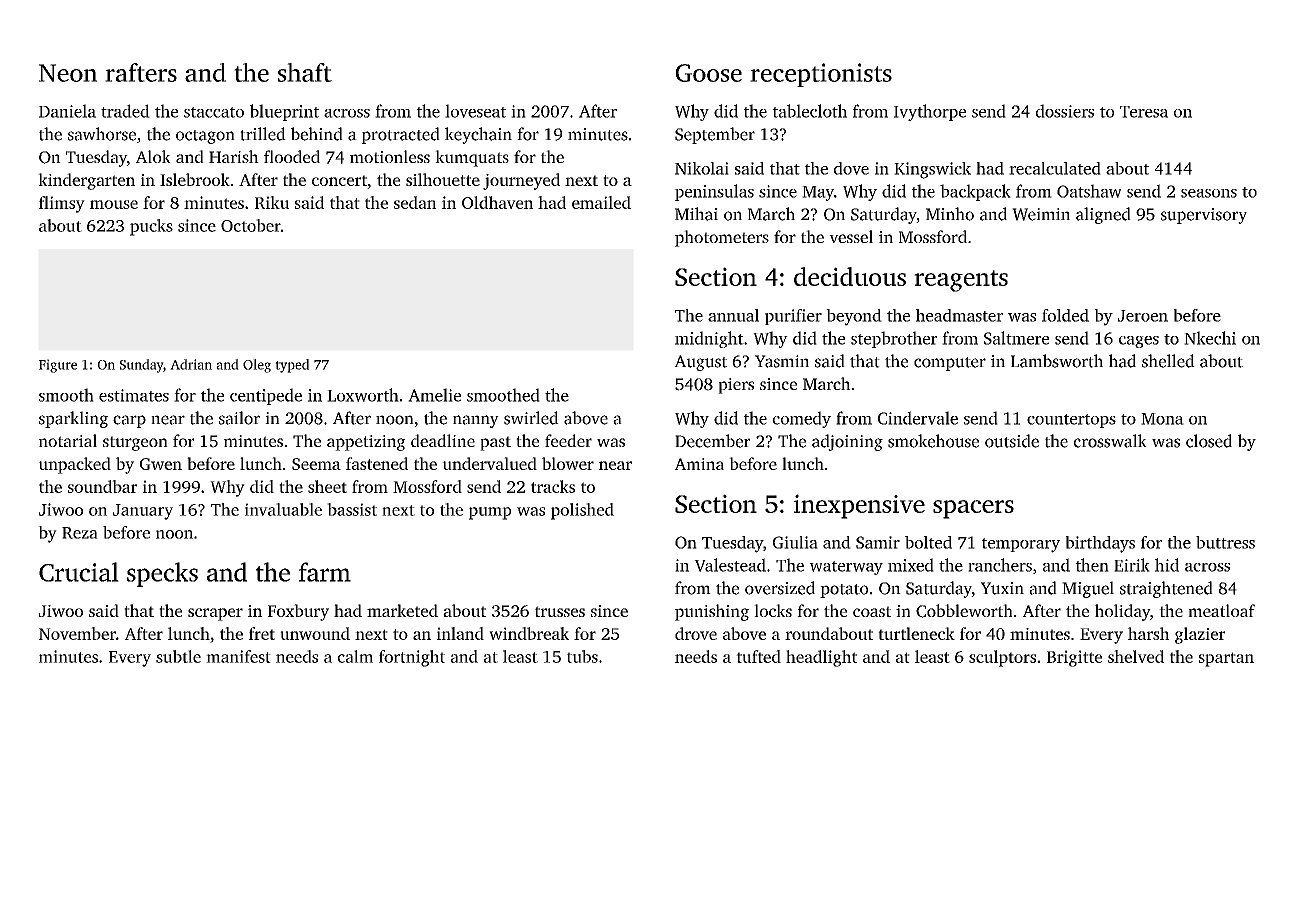 The width and height of the image is (1308, 924). What do you see at coordinates (415, 202) in the image?
I see `sedan` at bounding box center [415, 202].
